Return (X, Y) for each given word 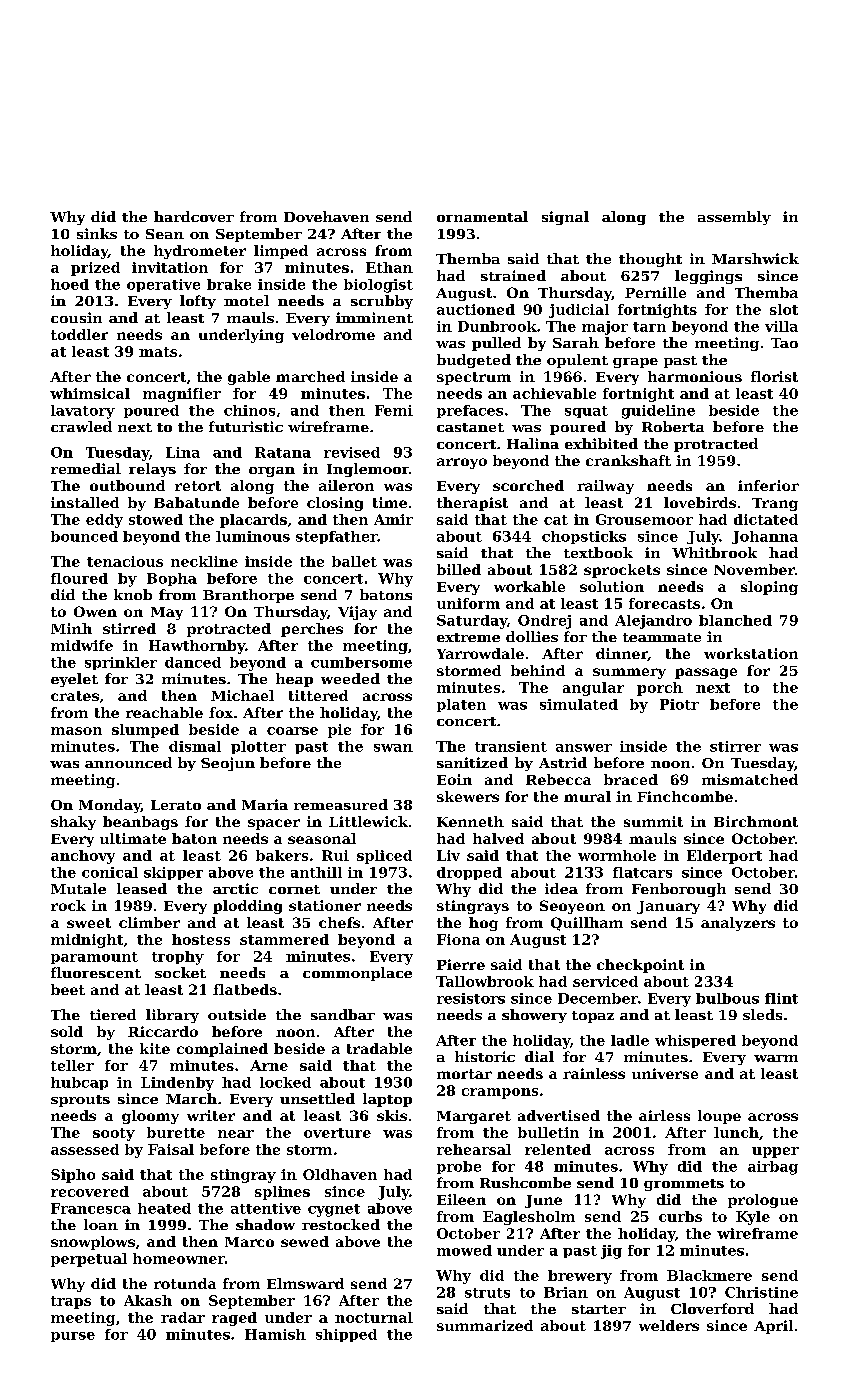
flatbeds (245, 989)
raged (234, 1319)
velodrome (333, 334)
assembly (734, 218)
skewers (468, 796)
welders (669, 1325)
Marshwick (755, 258)
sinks (97, 233)
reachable (164, 712)
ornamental (482, 216)
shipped (346, 1335)
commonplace (357, 974)
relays (152, 470)
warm (776, 1058)
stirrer (735, 746)
